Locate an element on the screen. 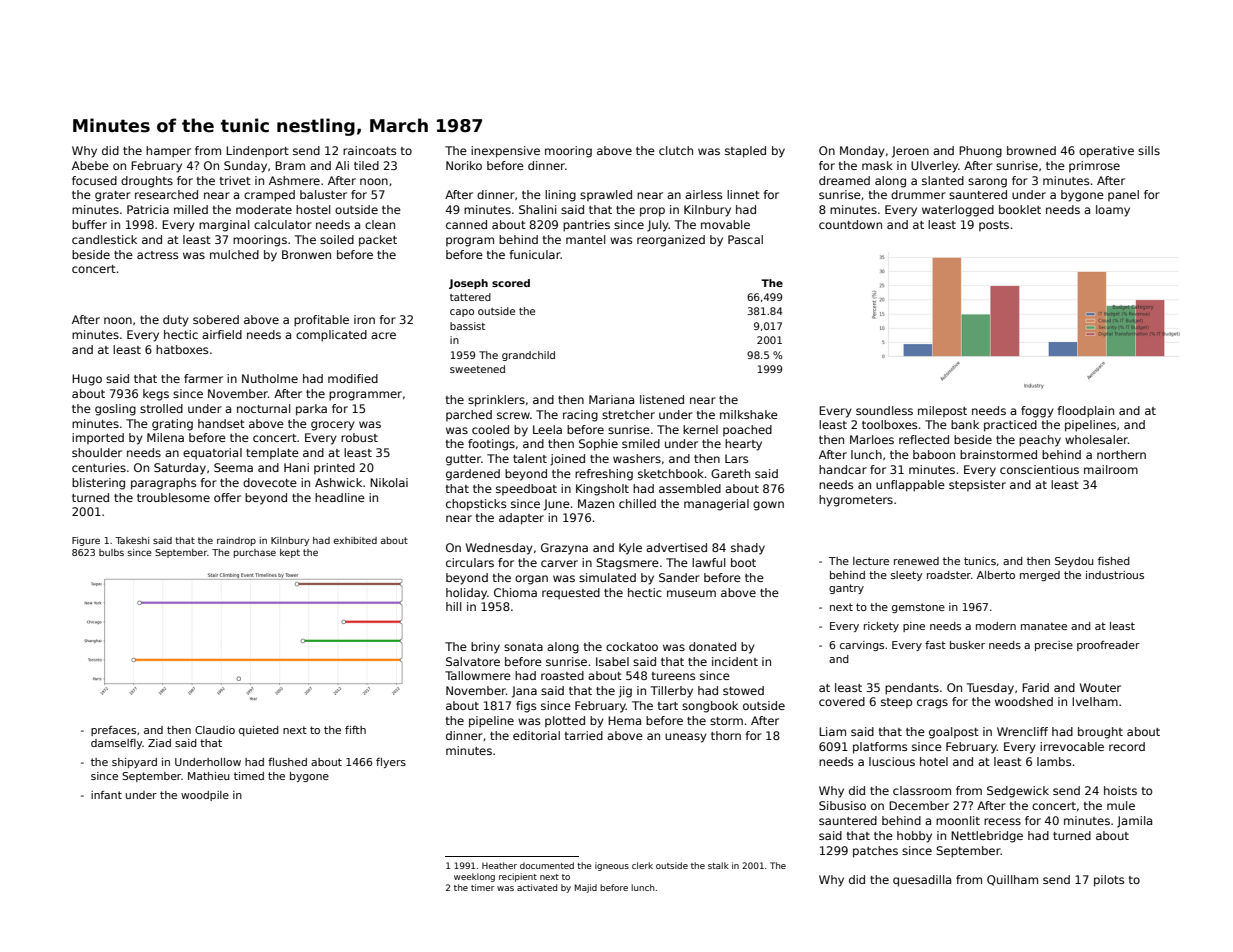 The height and width of the screenshot is (952, 1233). sills is located at coordinates (1149, 150).
